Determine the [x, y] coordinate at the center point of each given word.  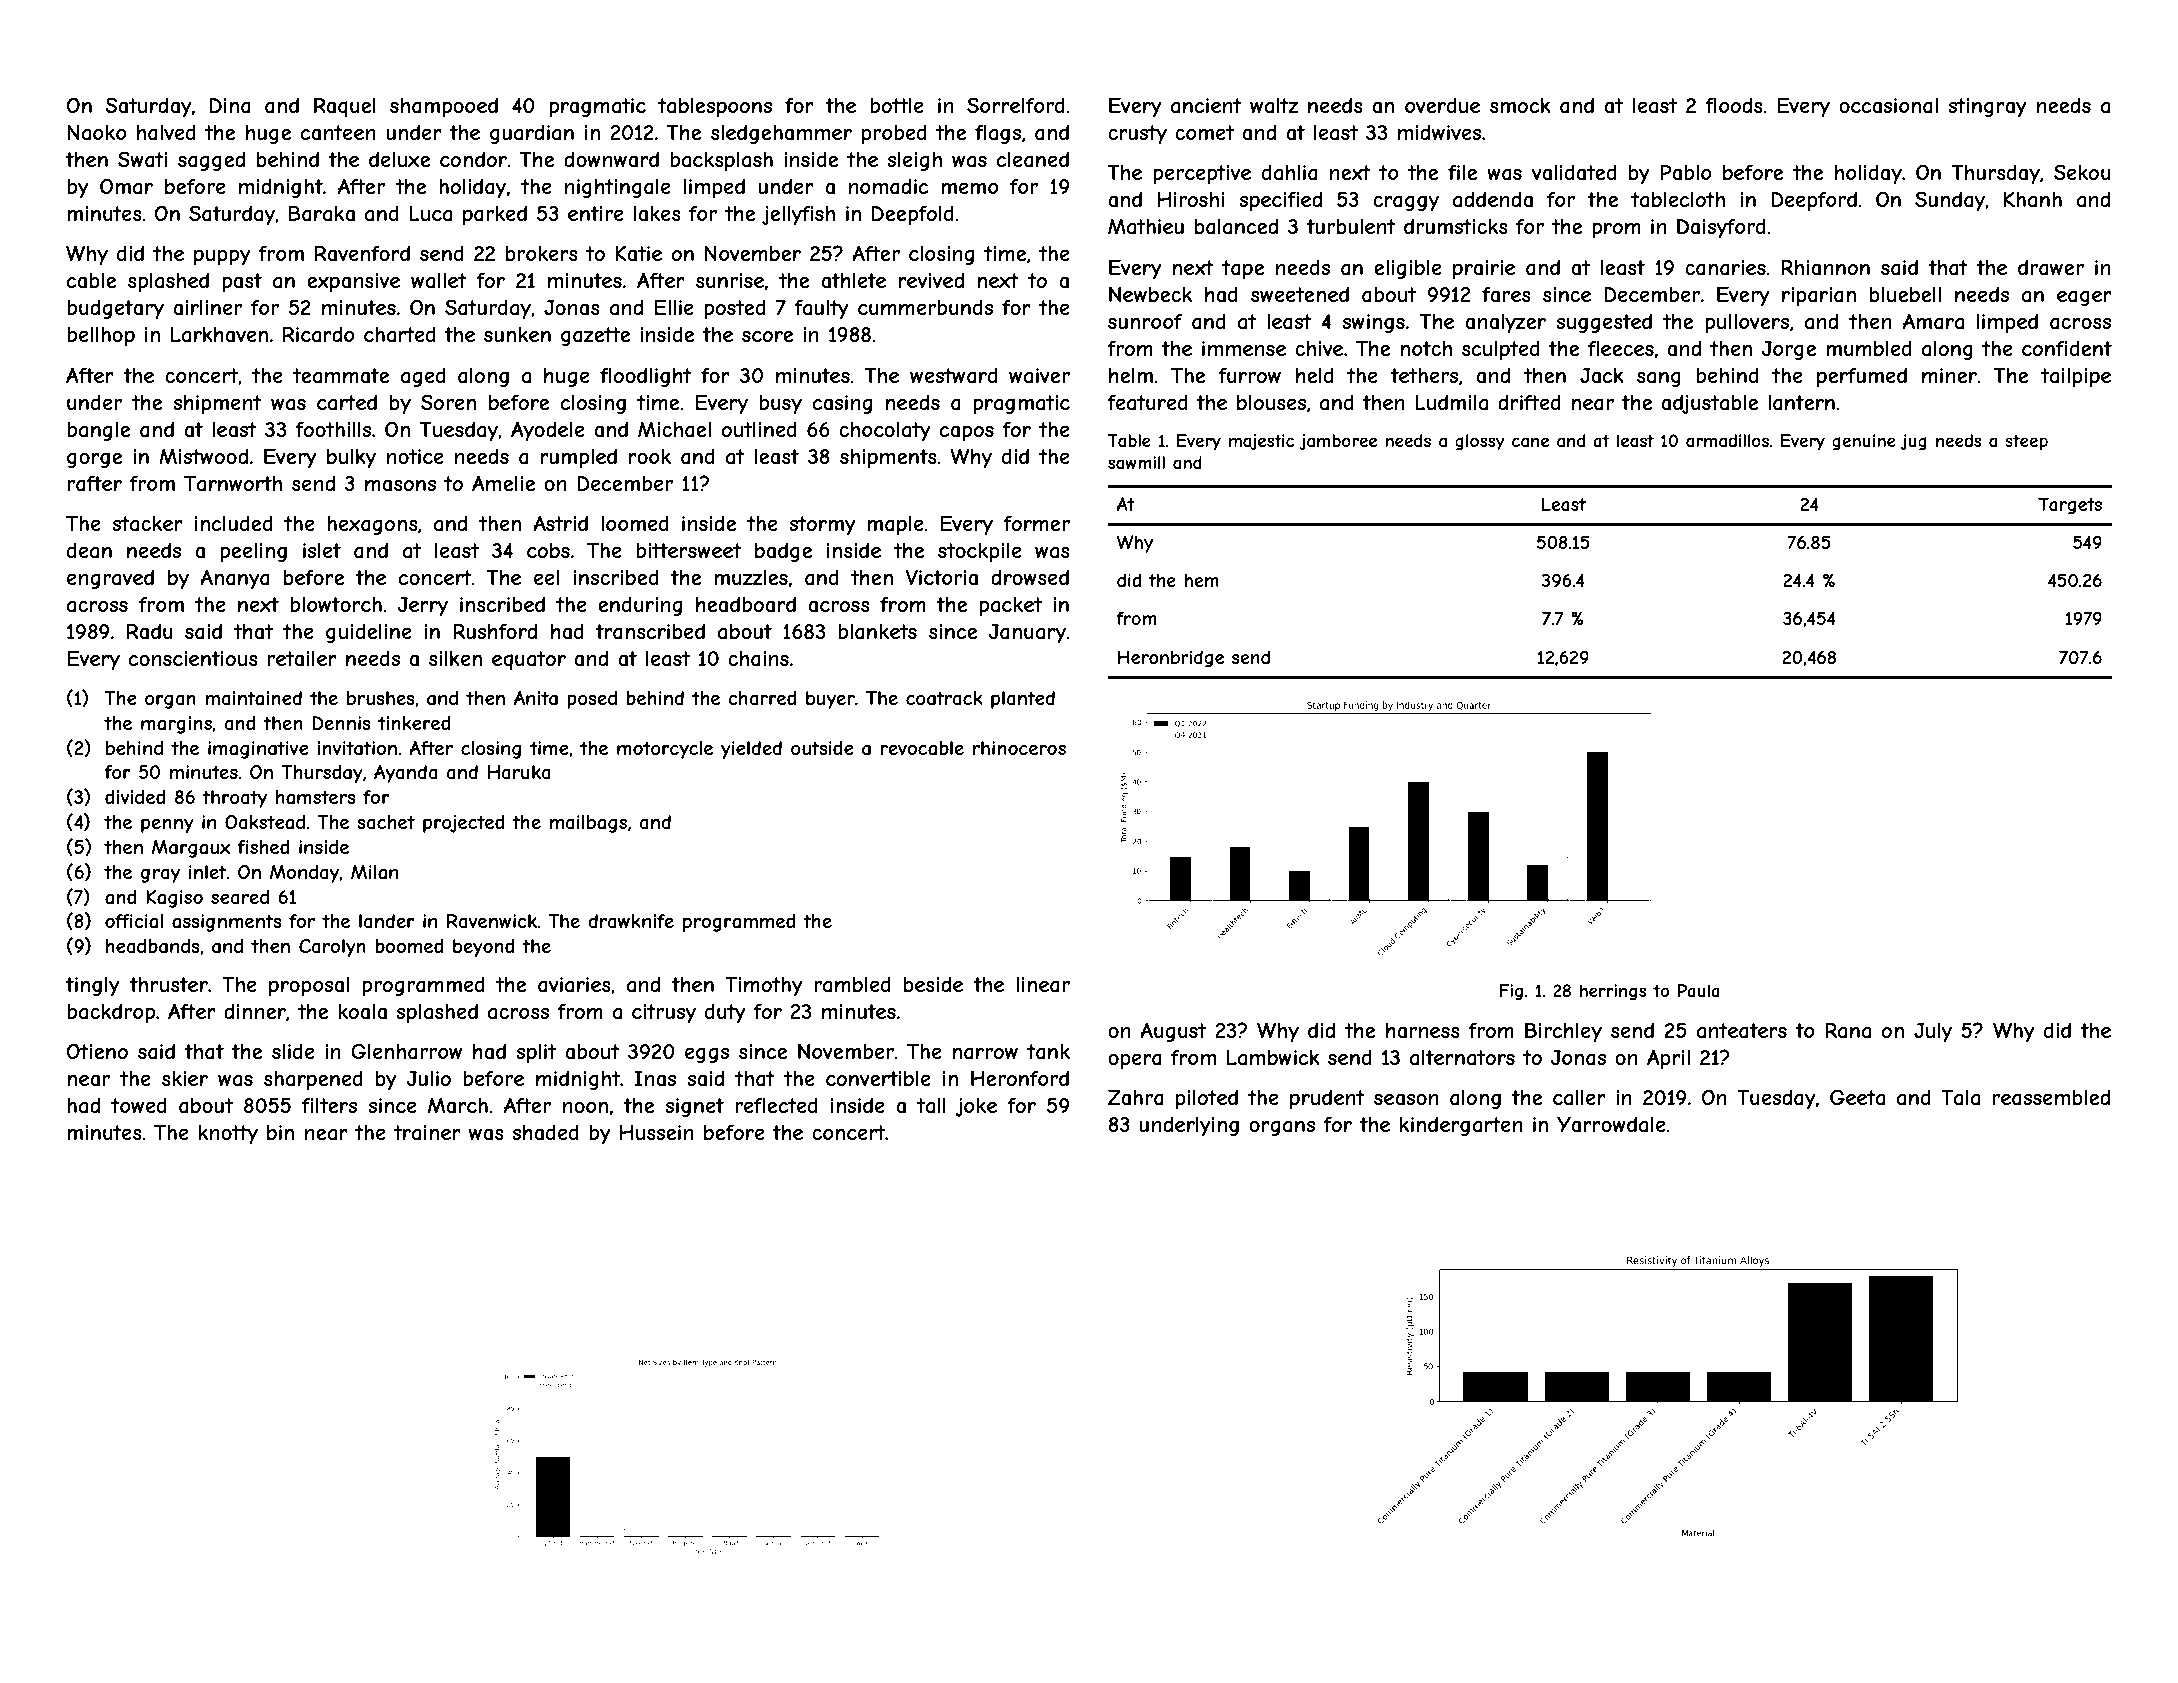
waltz [1274, 106]
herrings [1613, 992]
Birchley [1563, 1032]
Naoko [97, 133]
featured [1147, 403]
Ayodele [548, 431]
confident [2067, 348]
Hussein [657, 1132]
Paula [1699, 990]
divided [135, 797]
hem [1201, 580]
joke [976, 1107]
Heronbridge [1171, 659]
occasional [1888, 106]
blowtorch [336, 604]
